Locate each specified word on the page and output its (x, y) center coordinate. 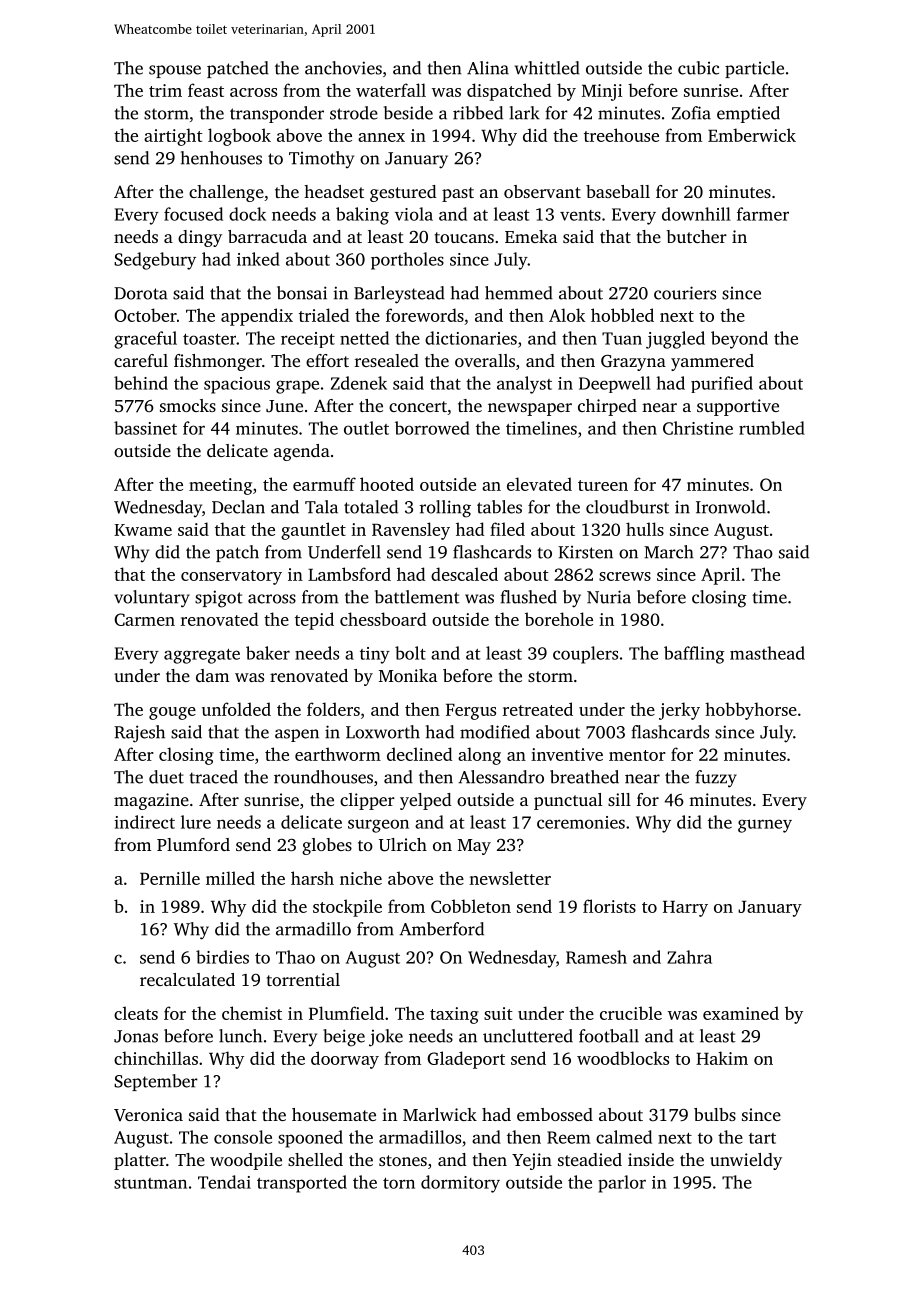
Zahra (689, 957)
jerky (679, 711)
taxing (454, 1015)
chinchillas (156, 1058)
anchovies (343, 68)
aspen (297, 735)
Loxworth (383, 732)
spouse (175, 71)
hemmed (519, 293)
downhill (696, 214)
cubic (698, 68)
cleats (136, 1013)
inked (258, 259)
